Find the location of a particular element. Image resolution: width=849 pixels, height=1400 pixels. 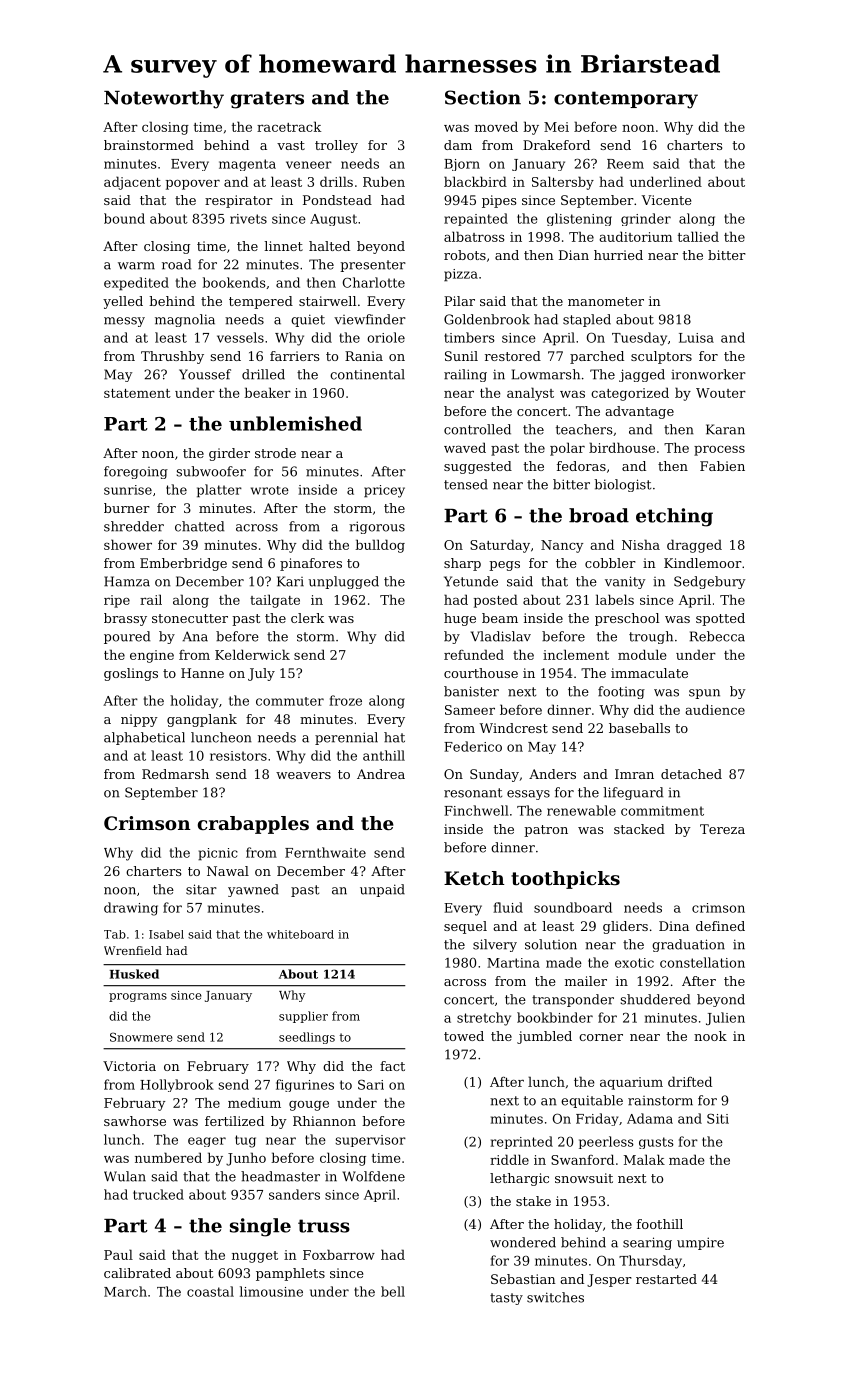

Dina is located at coordinates (674, 926).
